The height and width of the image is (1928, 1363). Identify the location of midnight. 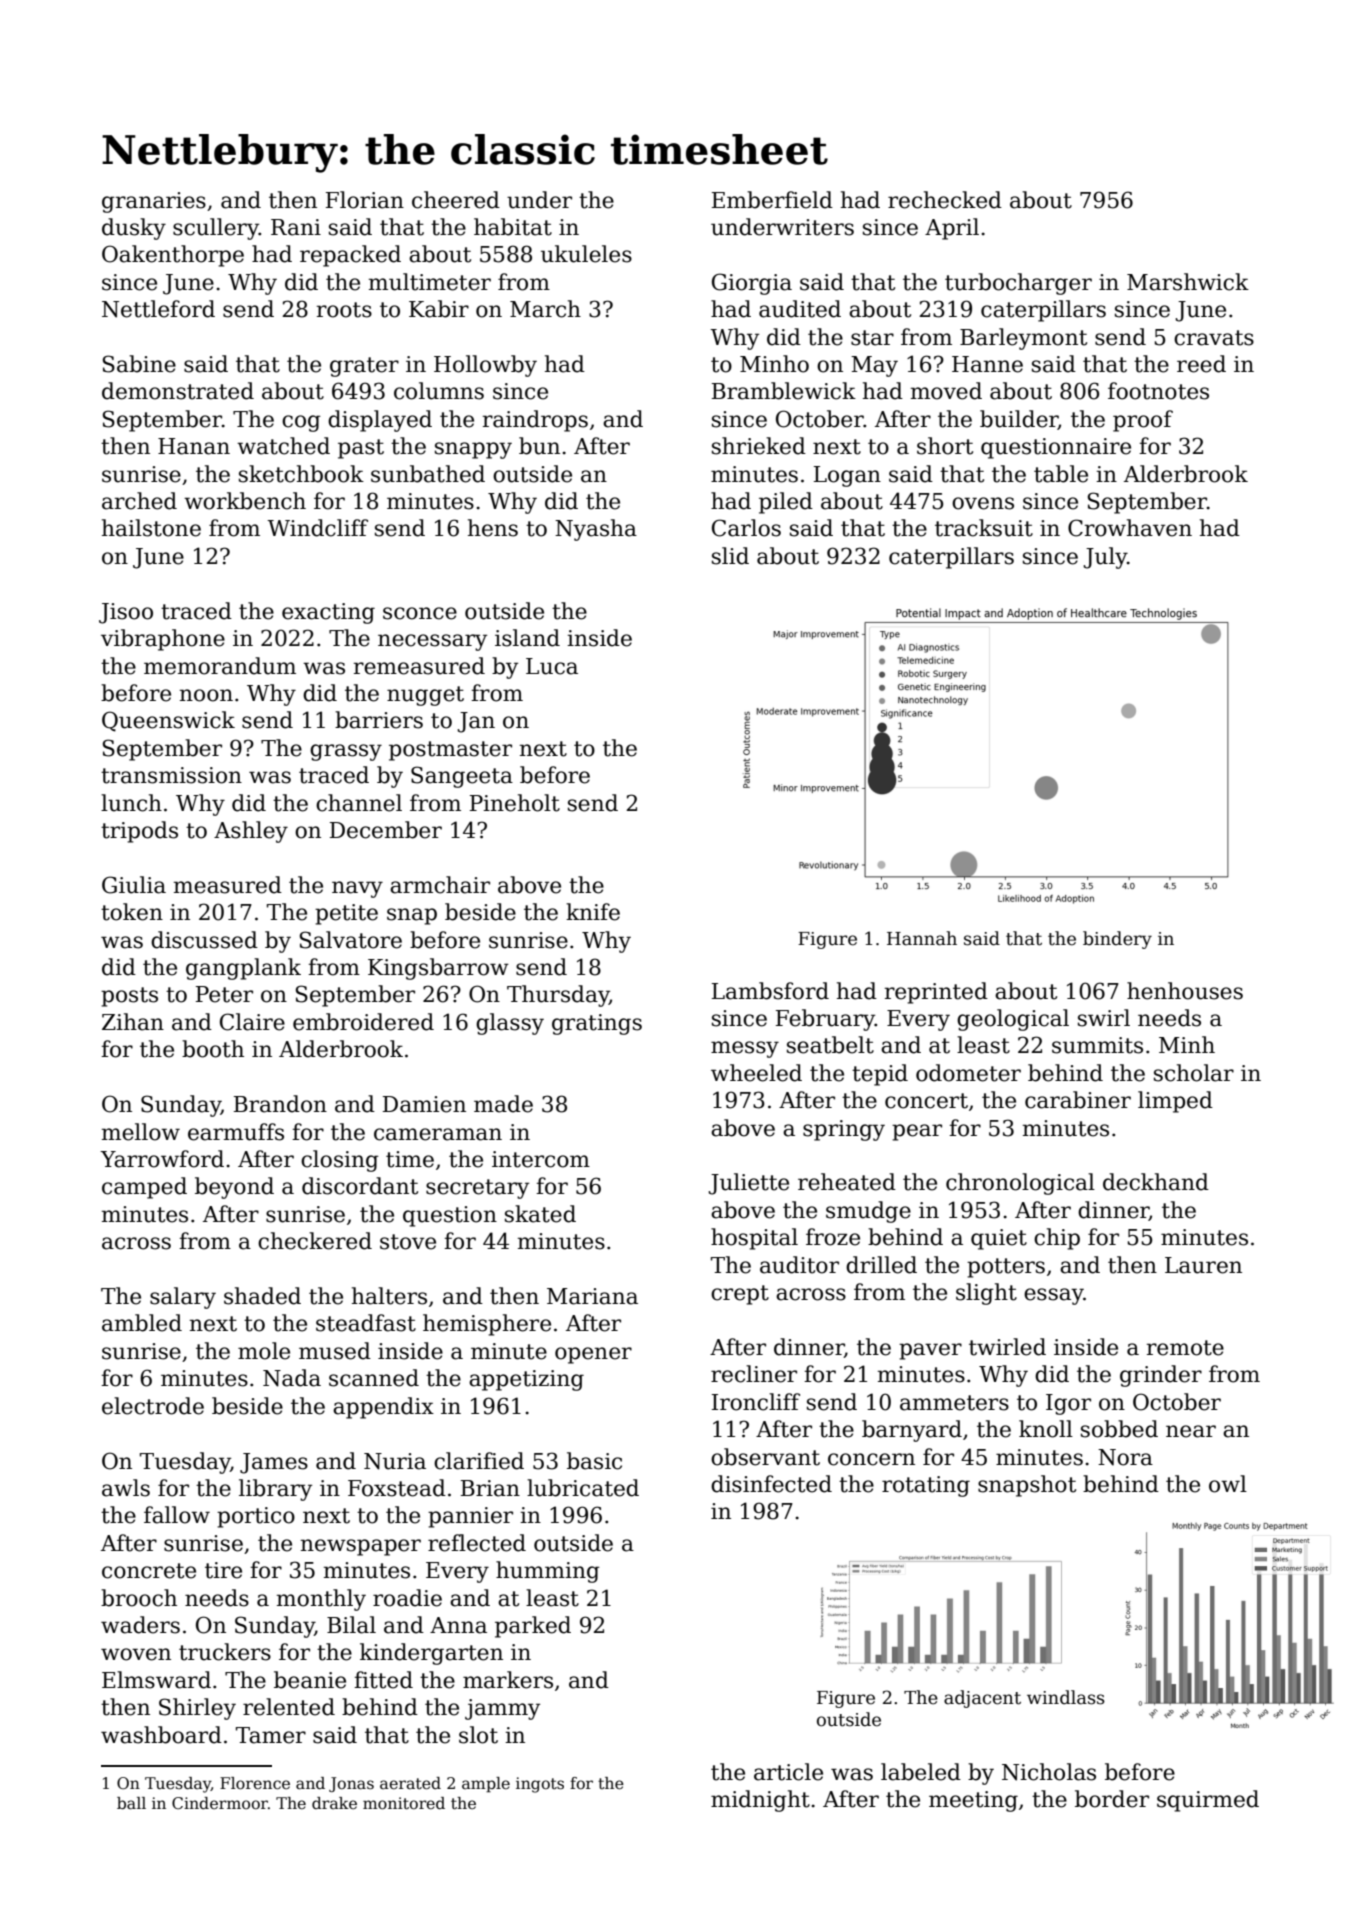
(760, 1801).
